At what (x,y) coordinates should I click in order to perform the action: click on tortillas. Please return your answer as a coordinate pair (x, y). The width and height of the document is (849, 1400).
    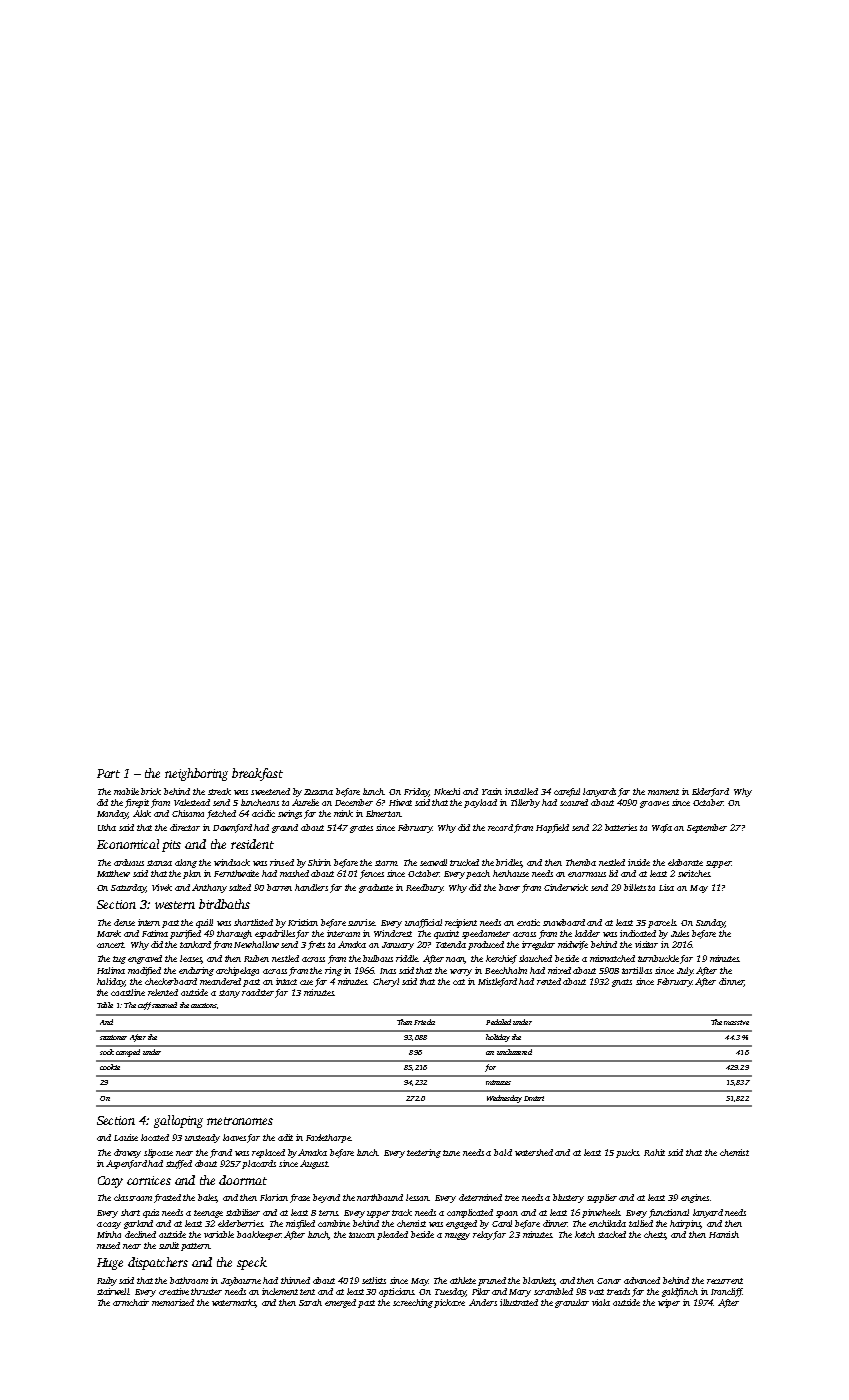
    Looking at the image, I should click on (637, 970).
